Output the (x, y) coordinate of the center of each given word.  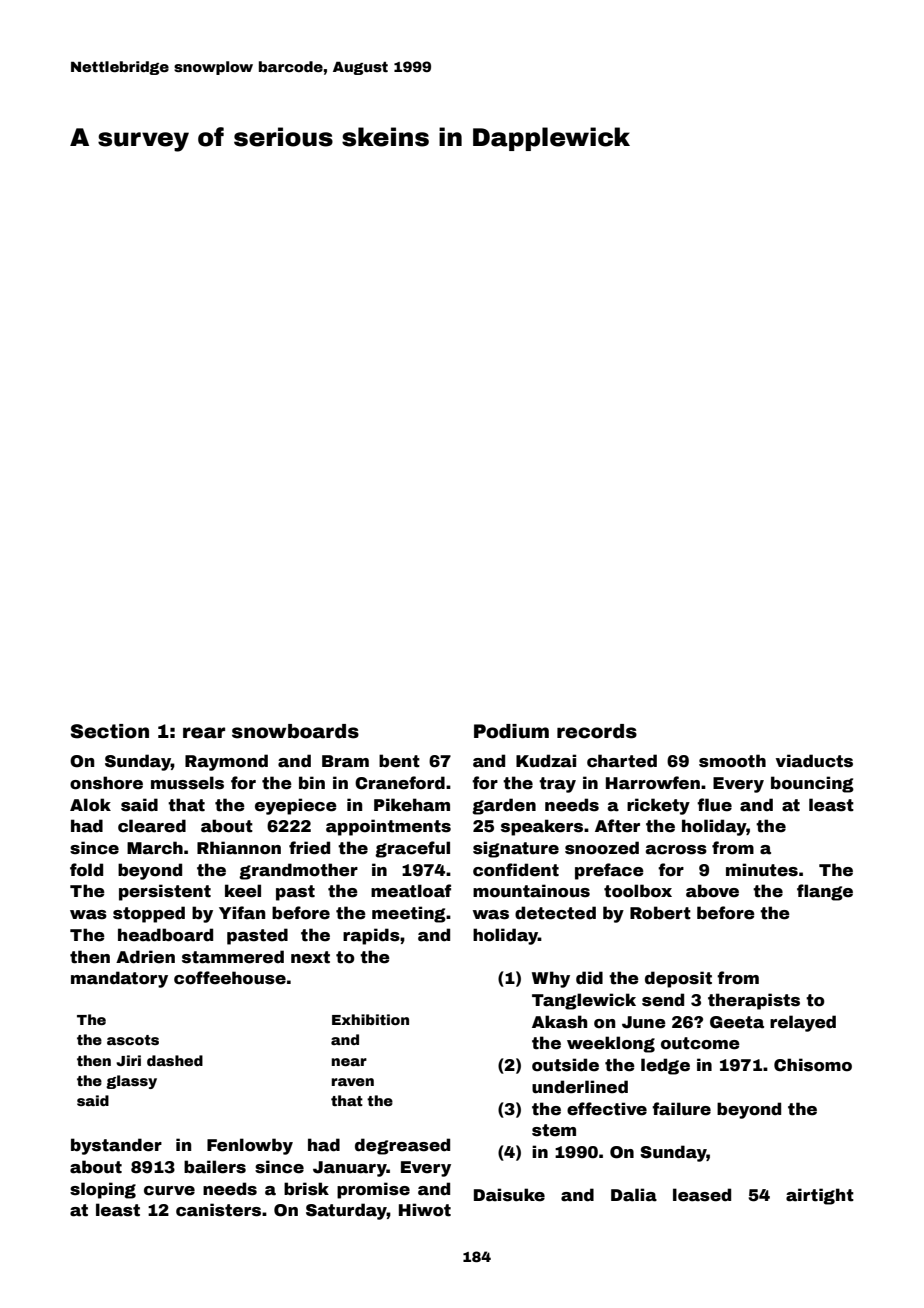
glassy (131, 1082)
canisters (218, 1210)
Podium (511, 731)
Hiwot (425, 1210)
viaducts (814, 761)
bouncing (812, 784)
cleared (152, 826)
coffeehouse (230, 978)
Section (110, 731)
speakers (542, 827)
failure (681, 1109)
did (589, 978)
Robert (660, 913)
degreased (402, 1146)
